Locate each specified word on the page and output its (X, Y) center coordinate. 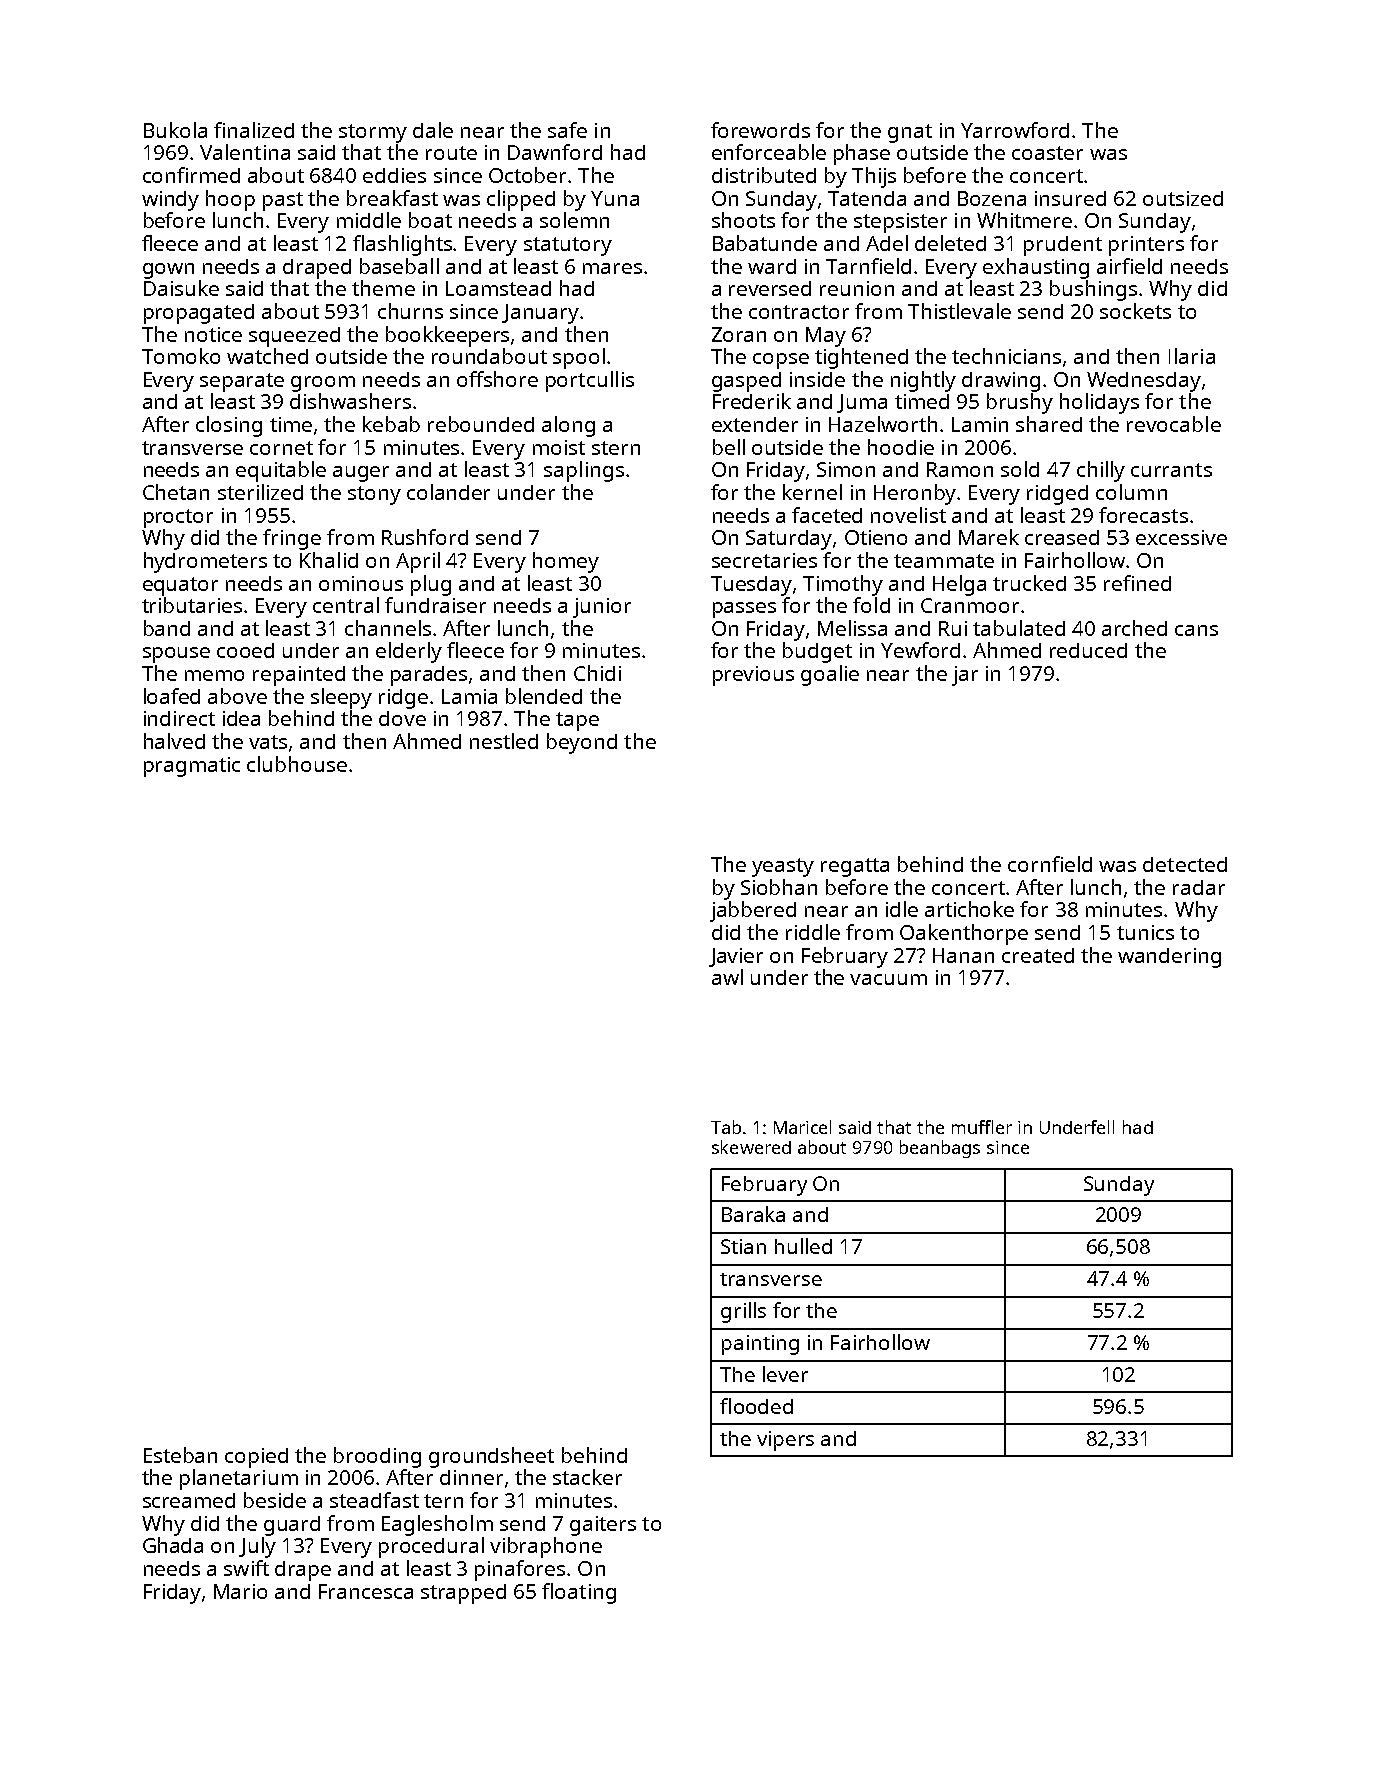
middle (369, 220)
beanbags (940, 1149)
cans (1196, 630)
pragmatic (192, 767)
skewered (751, 1147)
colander (448, 492)
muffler (982, 1127)
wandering (1169, 958)
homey (566, 562)
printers (1146, 246)
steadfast (374, 1500)
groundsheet (491, 1457)
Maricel (802, 1127)
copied (256, 1458)
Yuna (615, 198)
